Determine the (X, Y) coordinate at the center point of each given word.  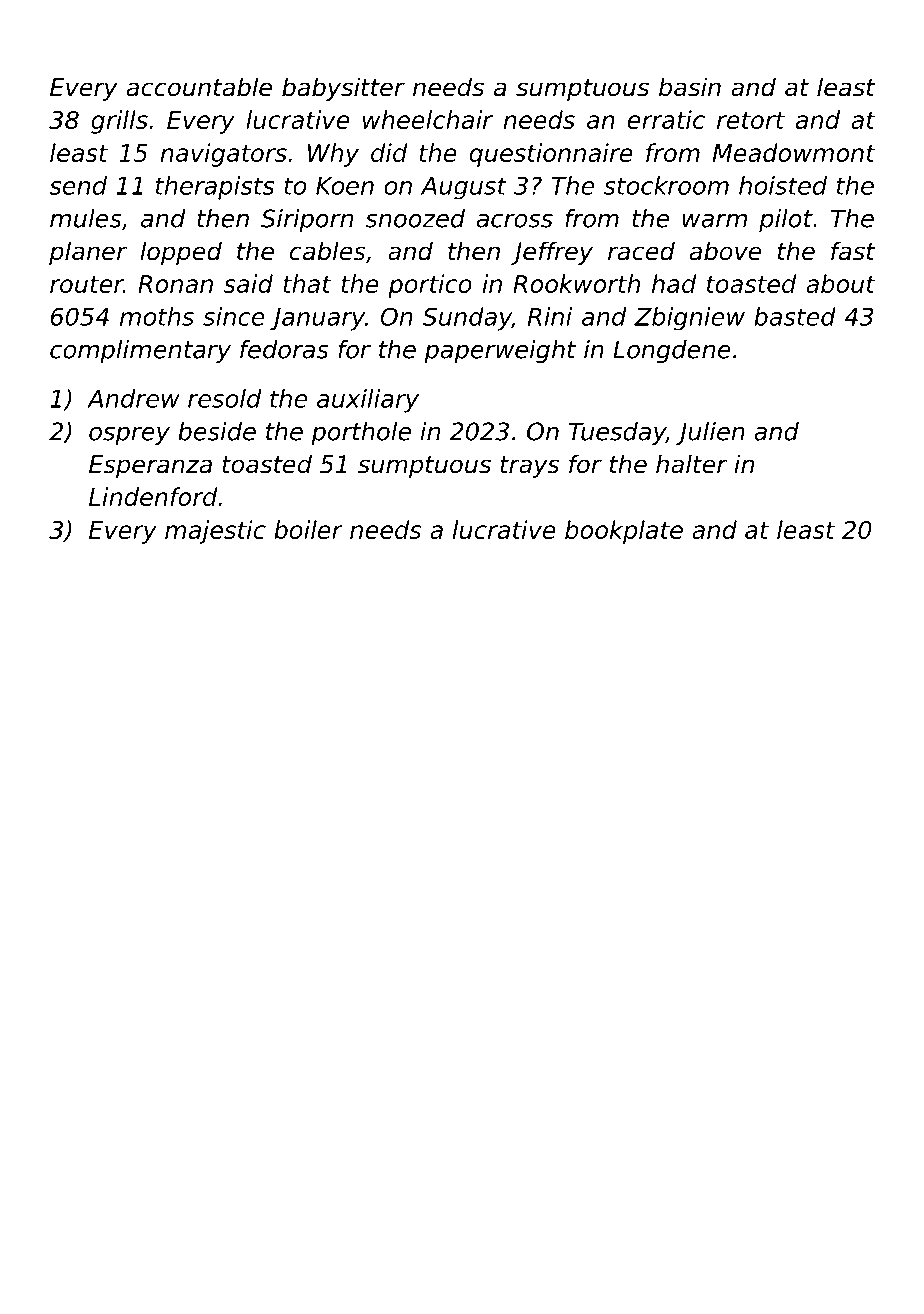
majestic (215, 532)
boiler (308, 529)
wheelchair (428, 119)
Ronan (175, 284)
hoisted (783, 185)
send (78, 185)
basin (690, 87)
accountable (199, 87)
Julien (710, 433)
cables (328, 251)
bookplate (624, 532)
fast (853, 251)
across (515, 221)
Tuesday (617, 434)
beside (217, 431)
